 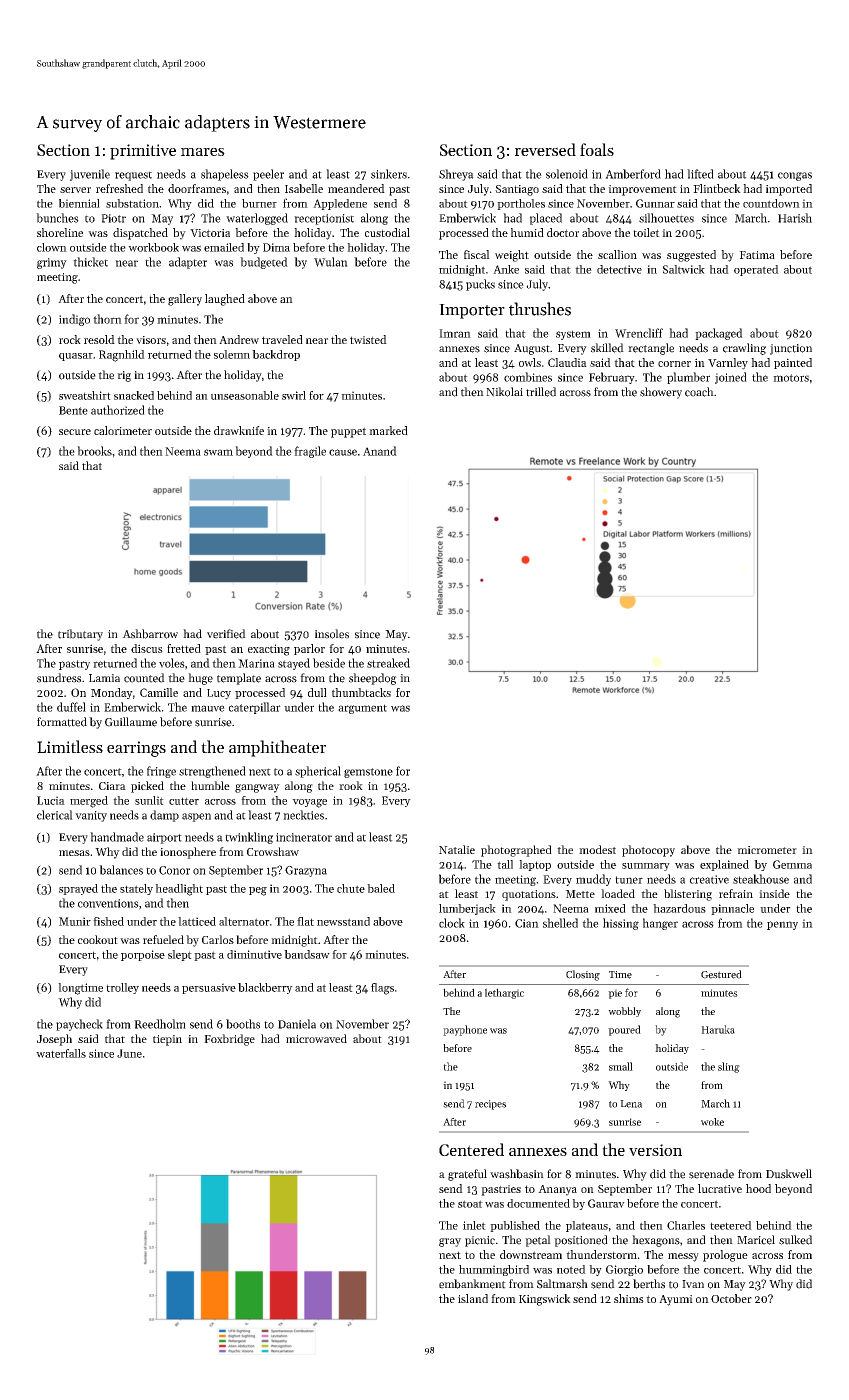 What do you see at coordinates (718, 1029) in the image?
I see `Haruka` at bounding box center [718, 1029].
